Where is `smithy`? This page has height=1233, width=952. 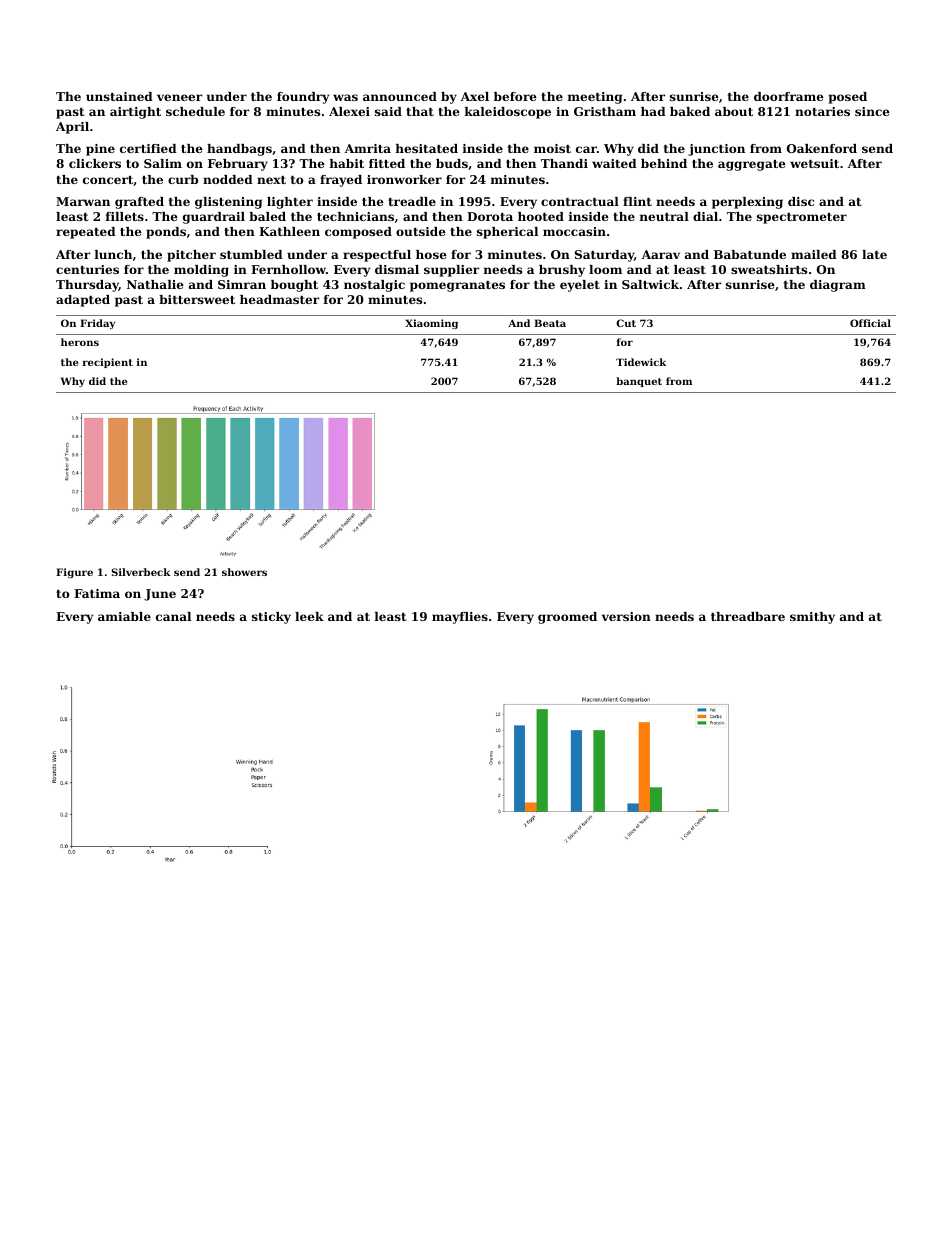
smithy is located at coordinates (812, 618).
